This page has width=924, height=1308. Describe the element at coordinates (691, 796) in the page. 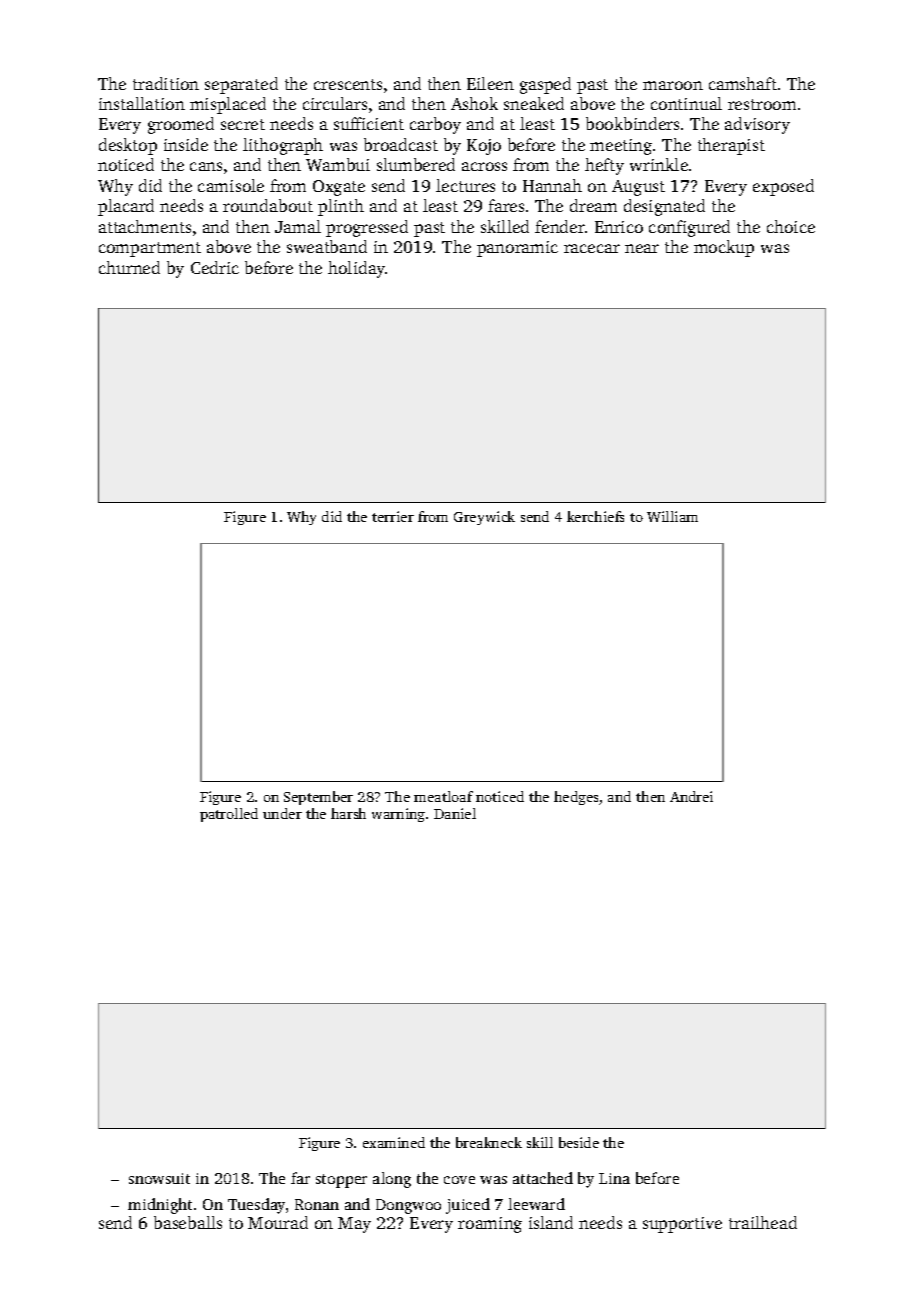

I see `Andrei` at that location.
